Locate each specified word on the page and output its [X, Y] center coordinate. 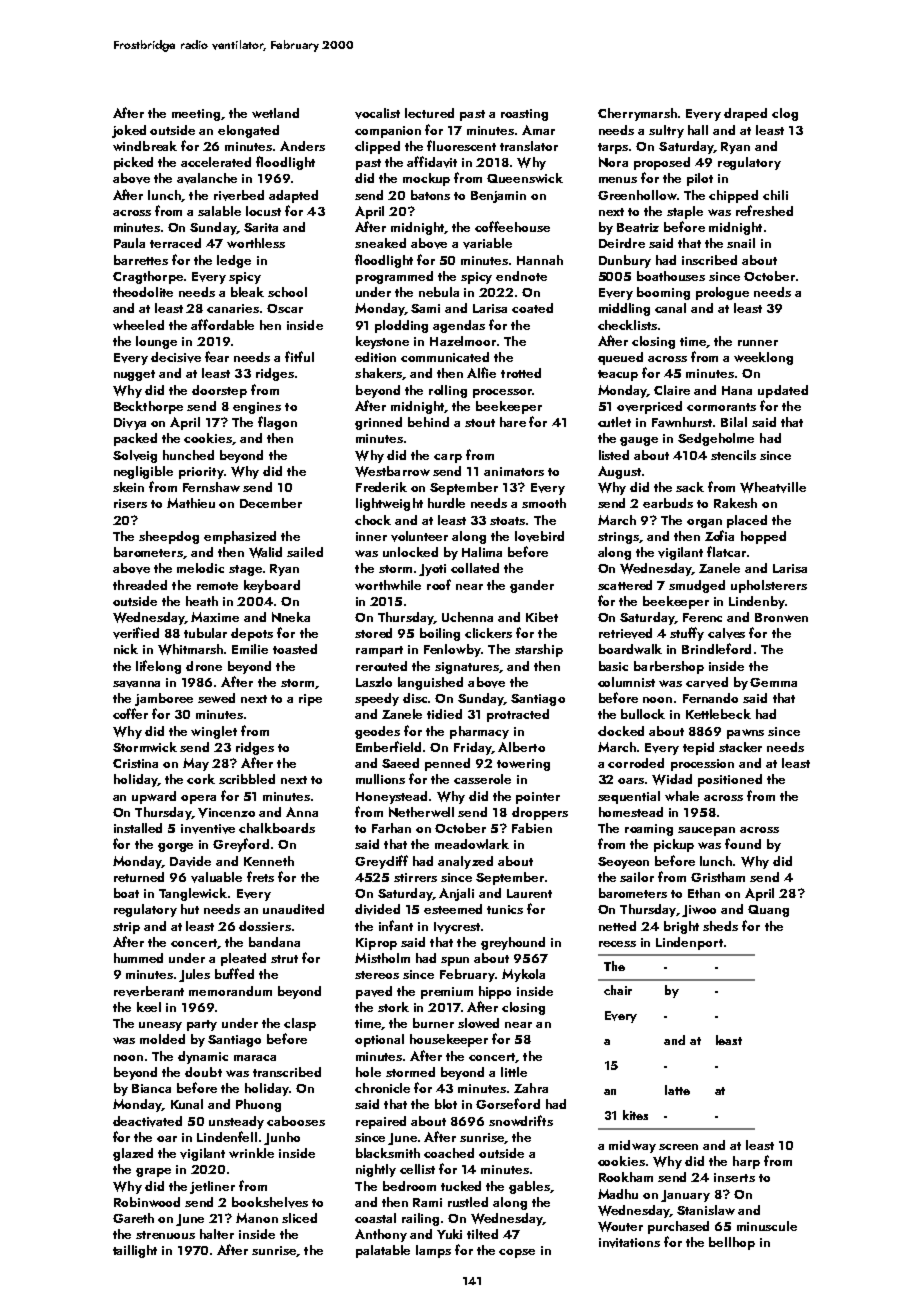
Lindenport [689, 943]
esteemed [453, 909]
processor [502, 393]
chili [775, 195]
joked [129, 131]
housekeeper [449, 1040]
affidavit [432, 162]
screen [678, 1147]
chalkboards [277, 828]
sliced [299, 1218]
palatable [383, 1251]
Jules [194, 975]
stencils [733, 455]
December [271, 503]
